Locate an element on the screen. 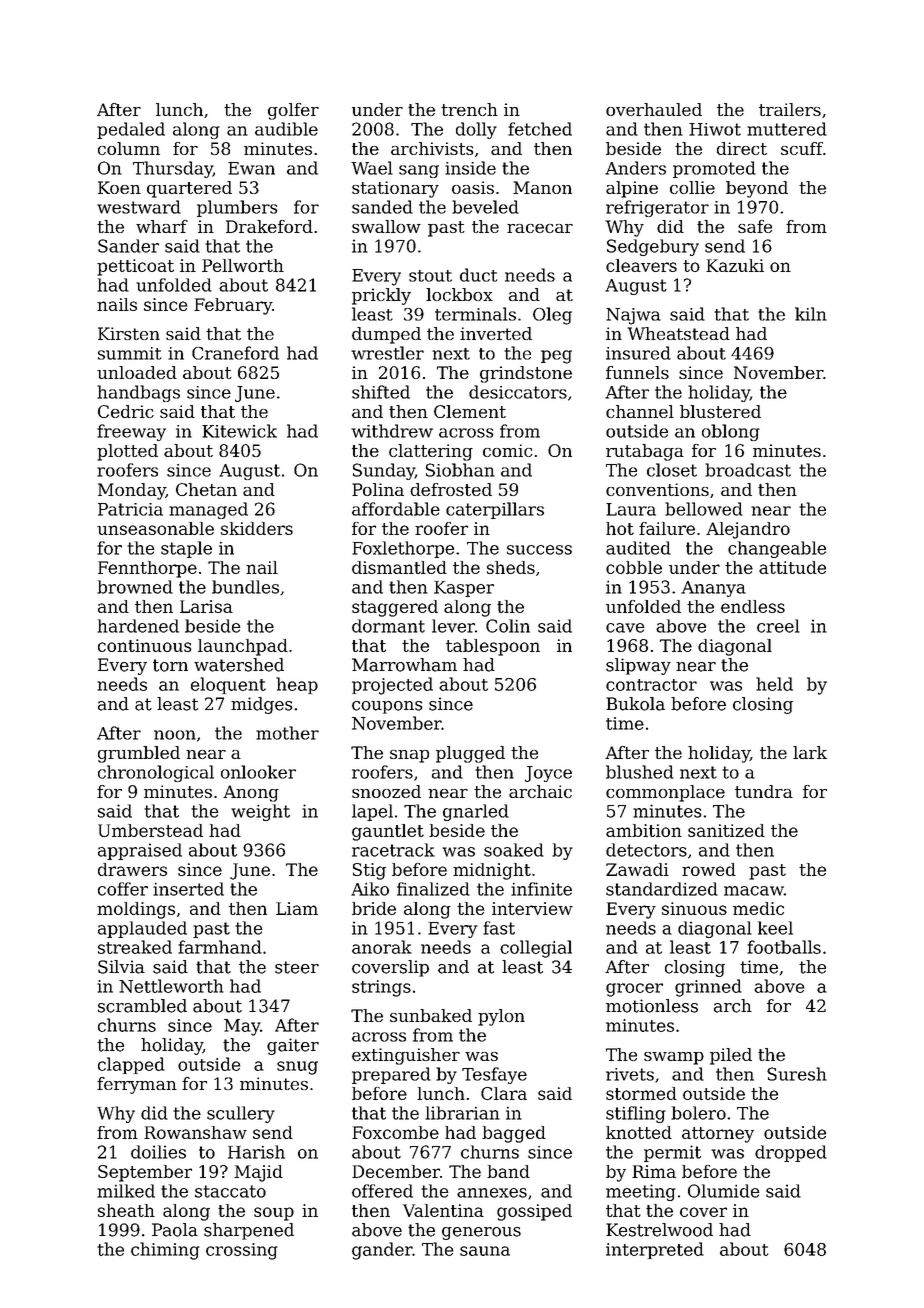 Image resolution: width=924 pixels, height=1308 pixels. Ewan is located at coordinates (251, 168).
